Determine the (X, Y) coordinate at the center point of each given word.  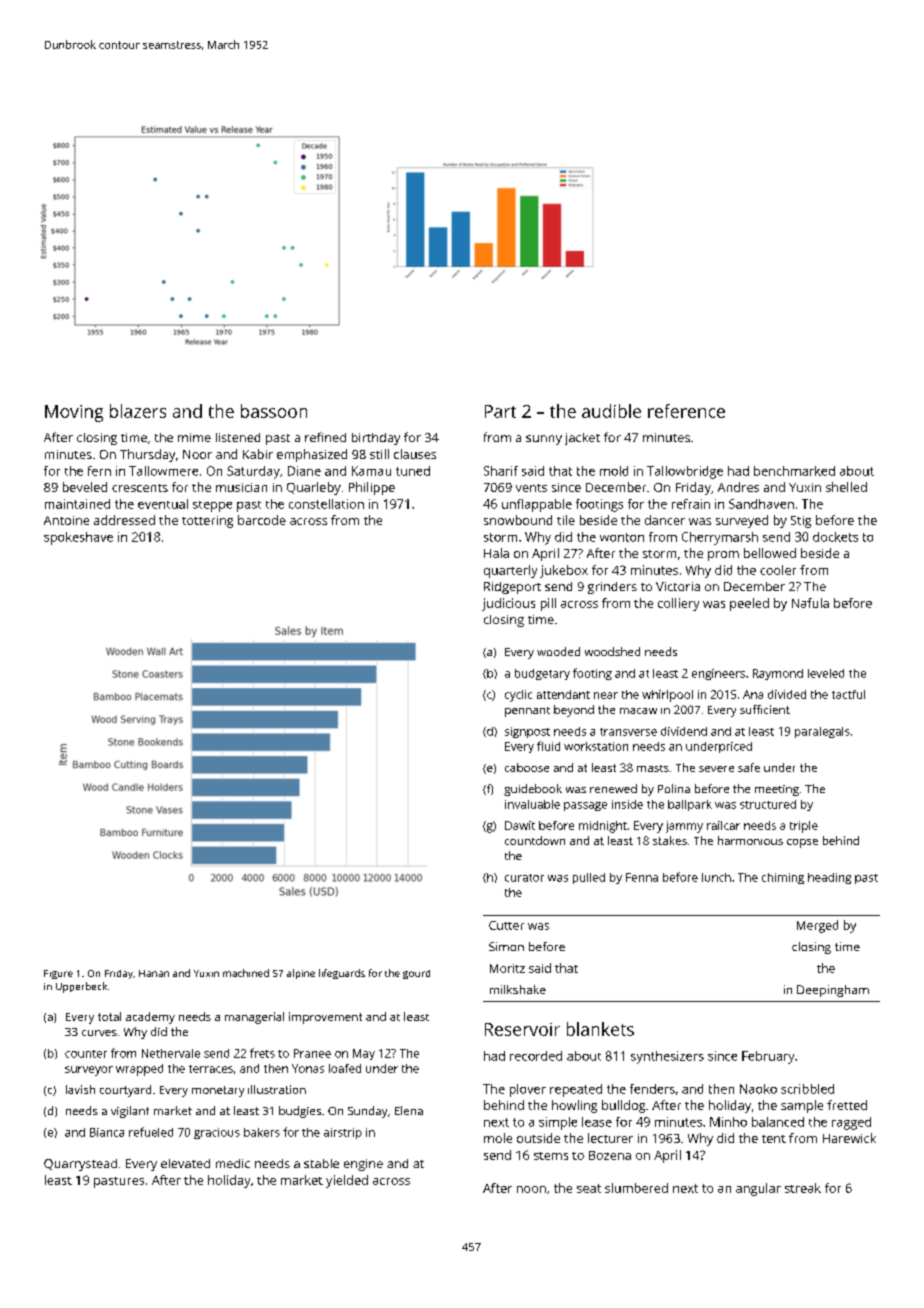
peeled (749, 604)
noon (531, 1189)
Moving (74, 413)
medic (233, 1163)
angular (758, 1189)
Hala (496, 553)
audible (611, 411)
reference (686, 411)
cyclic (518, 696)
